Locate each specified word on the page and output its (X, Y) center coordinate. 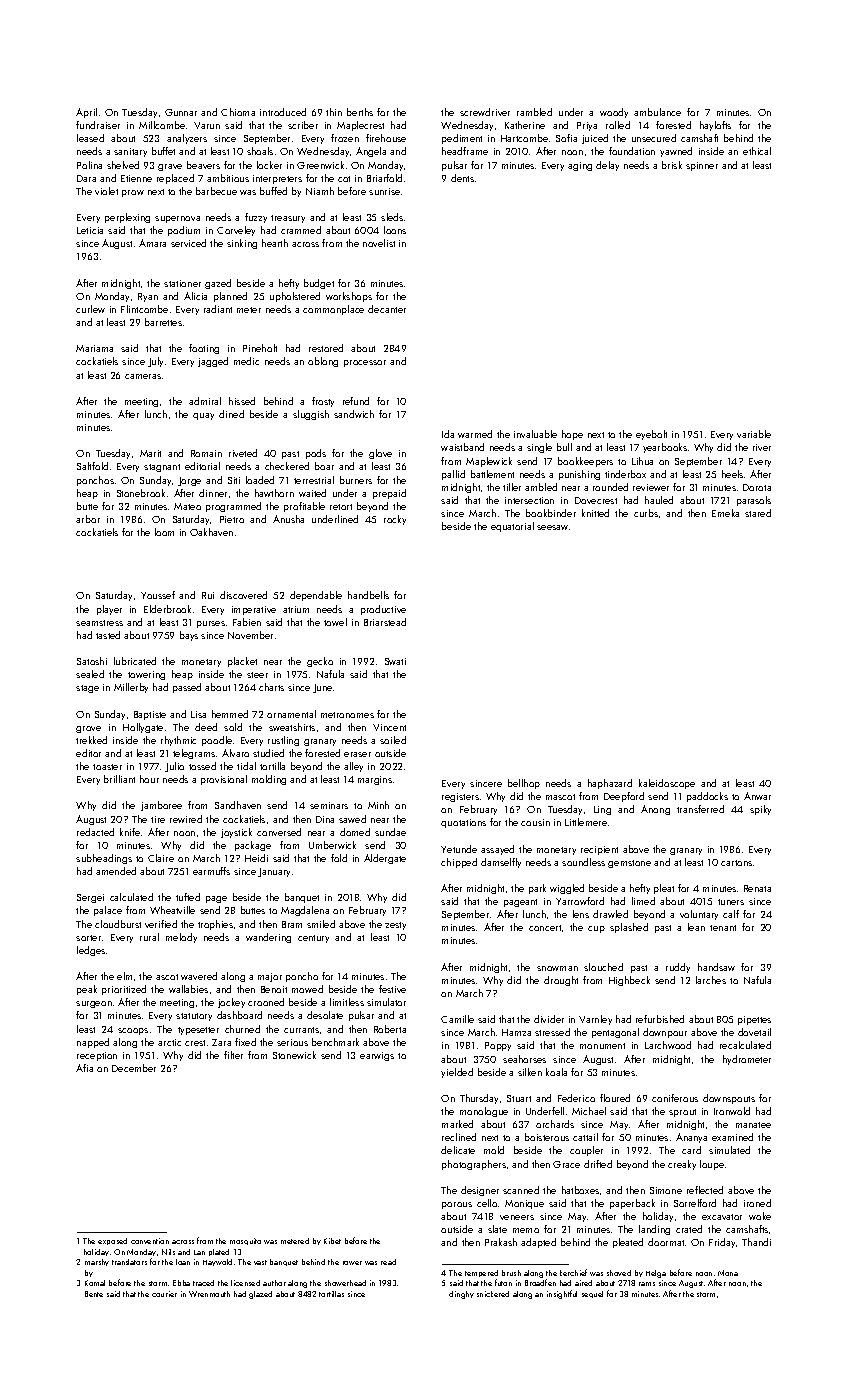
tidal (246, 766)
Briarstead (385, 622)
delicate (458, 1150)
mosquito (245, 1241)
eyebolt (651, 435)
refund (356, 401)
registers (460, 797)
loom (164, 532)
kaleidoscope (667, 784)
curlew (90, 309)
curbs (646, 513)
